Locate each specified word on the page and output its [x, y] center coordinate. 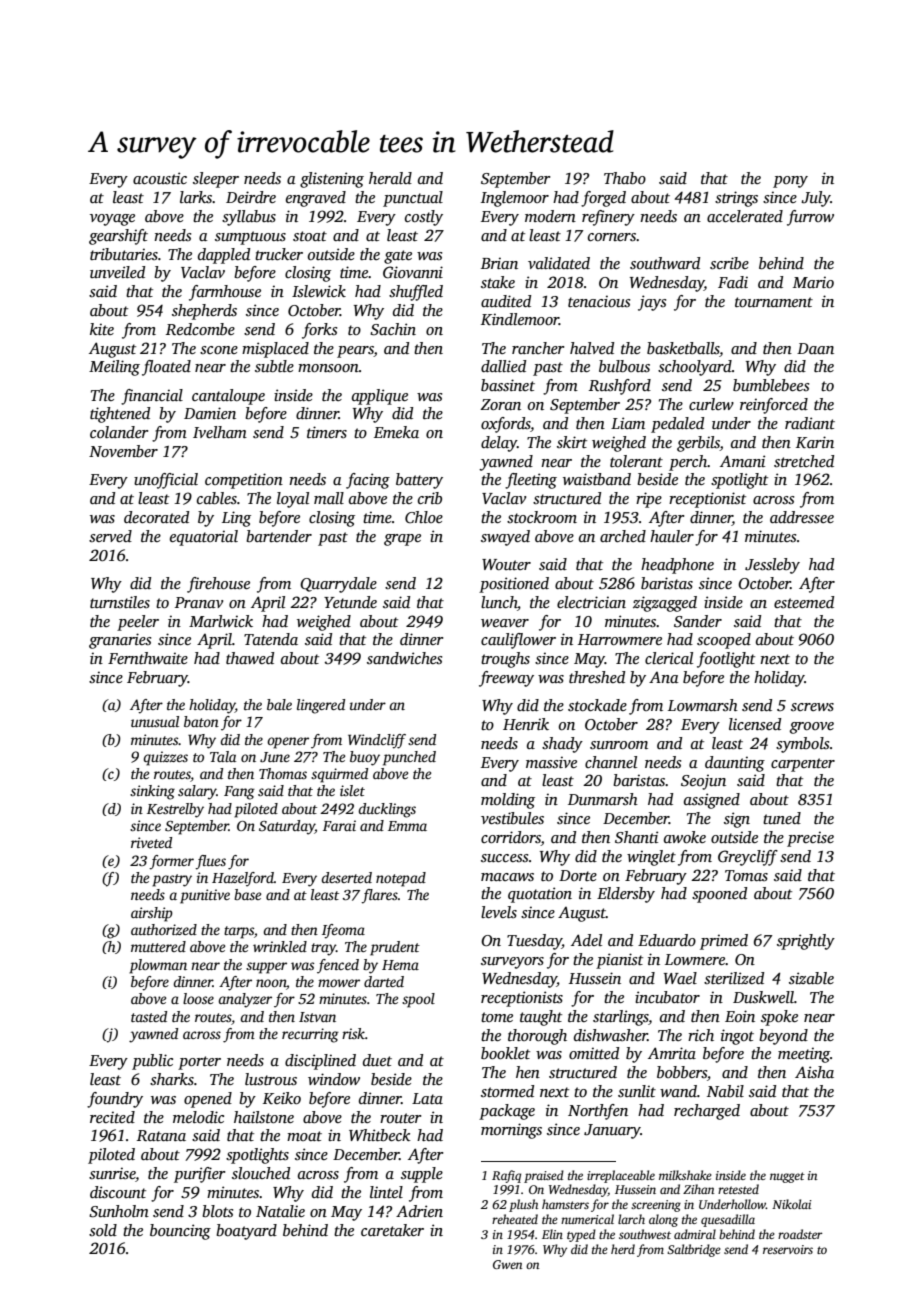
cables [217, 498]
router [400, 1118]
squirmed [339, 775]
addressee [802, 517]
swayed [505, 538]
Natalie [280, 1211]
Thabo [625, 178]
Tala [223, 756]
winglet [651, 858]
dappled [224, 256]
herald [390, 178]
